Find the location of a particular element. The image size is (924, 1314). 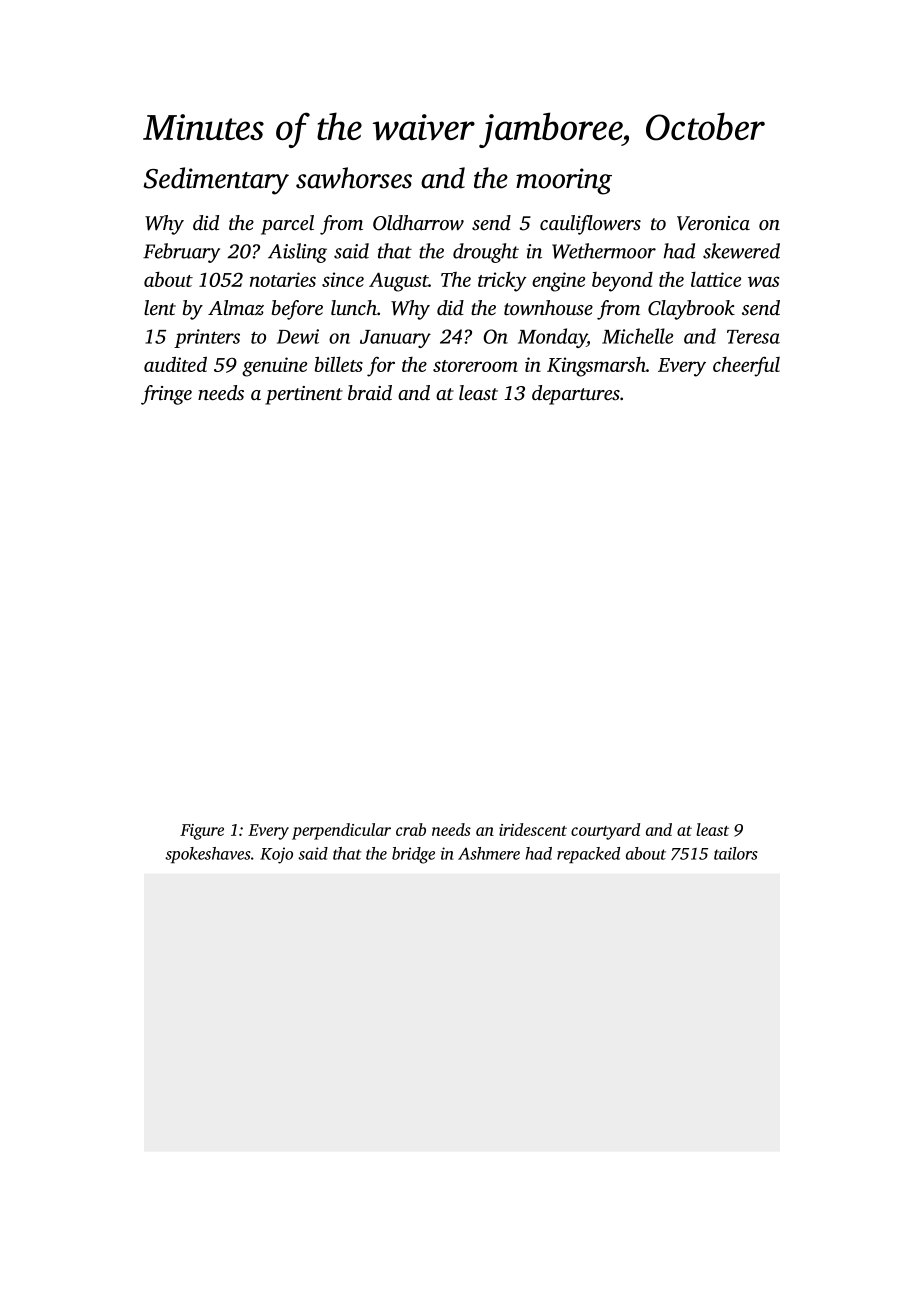

Kojo is located at coordinates (276, 855).
